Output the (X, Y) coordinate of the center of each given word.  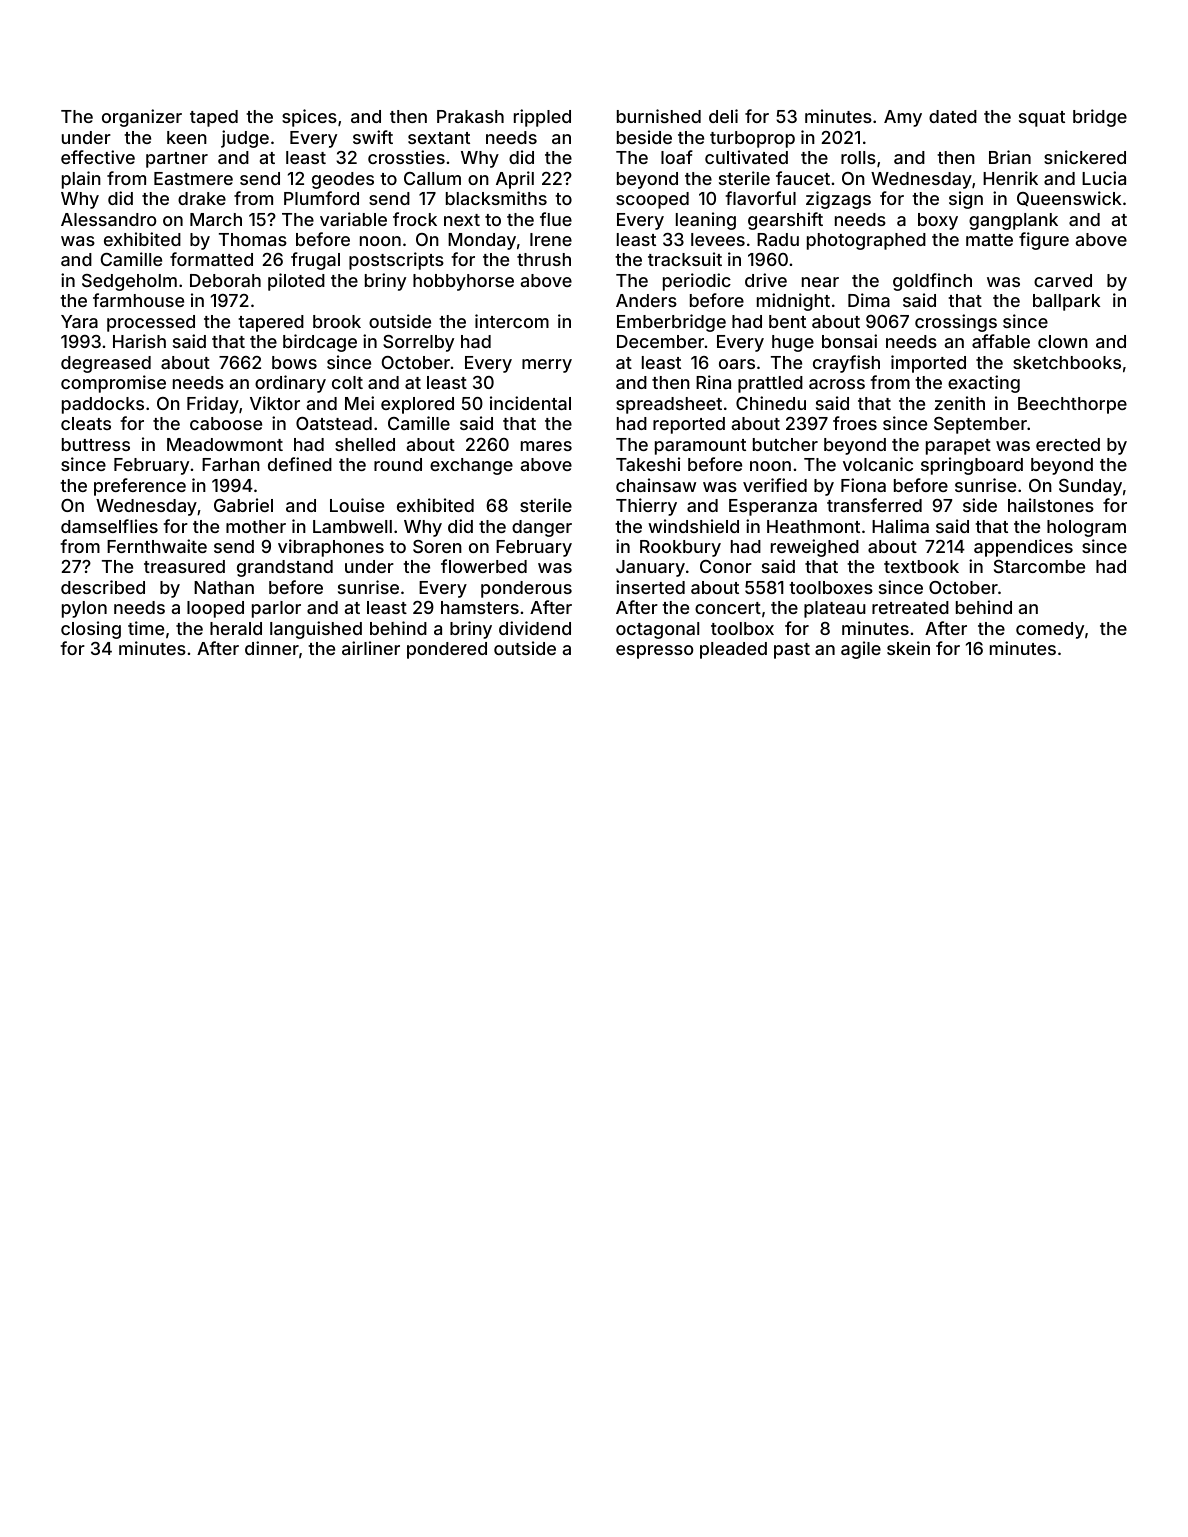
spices (309, 118)
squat (1042, 119)
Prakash (470, 116)
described (103, 587)
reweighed (815, 548)
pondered (447, 650)
